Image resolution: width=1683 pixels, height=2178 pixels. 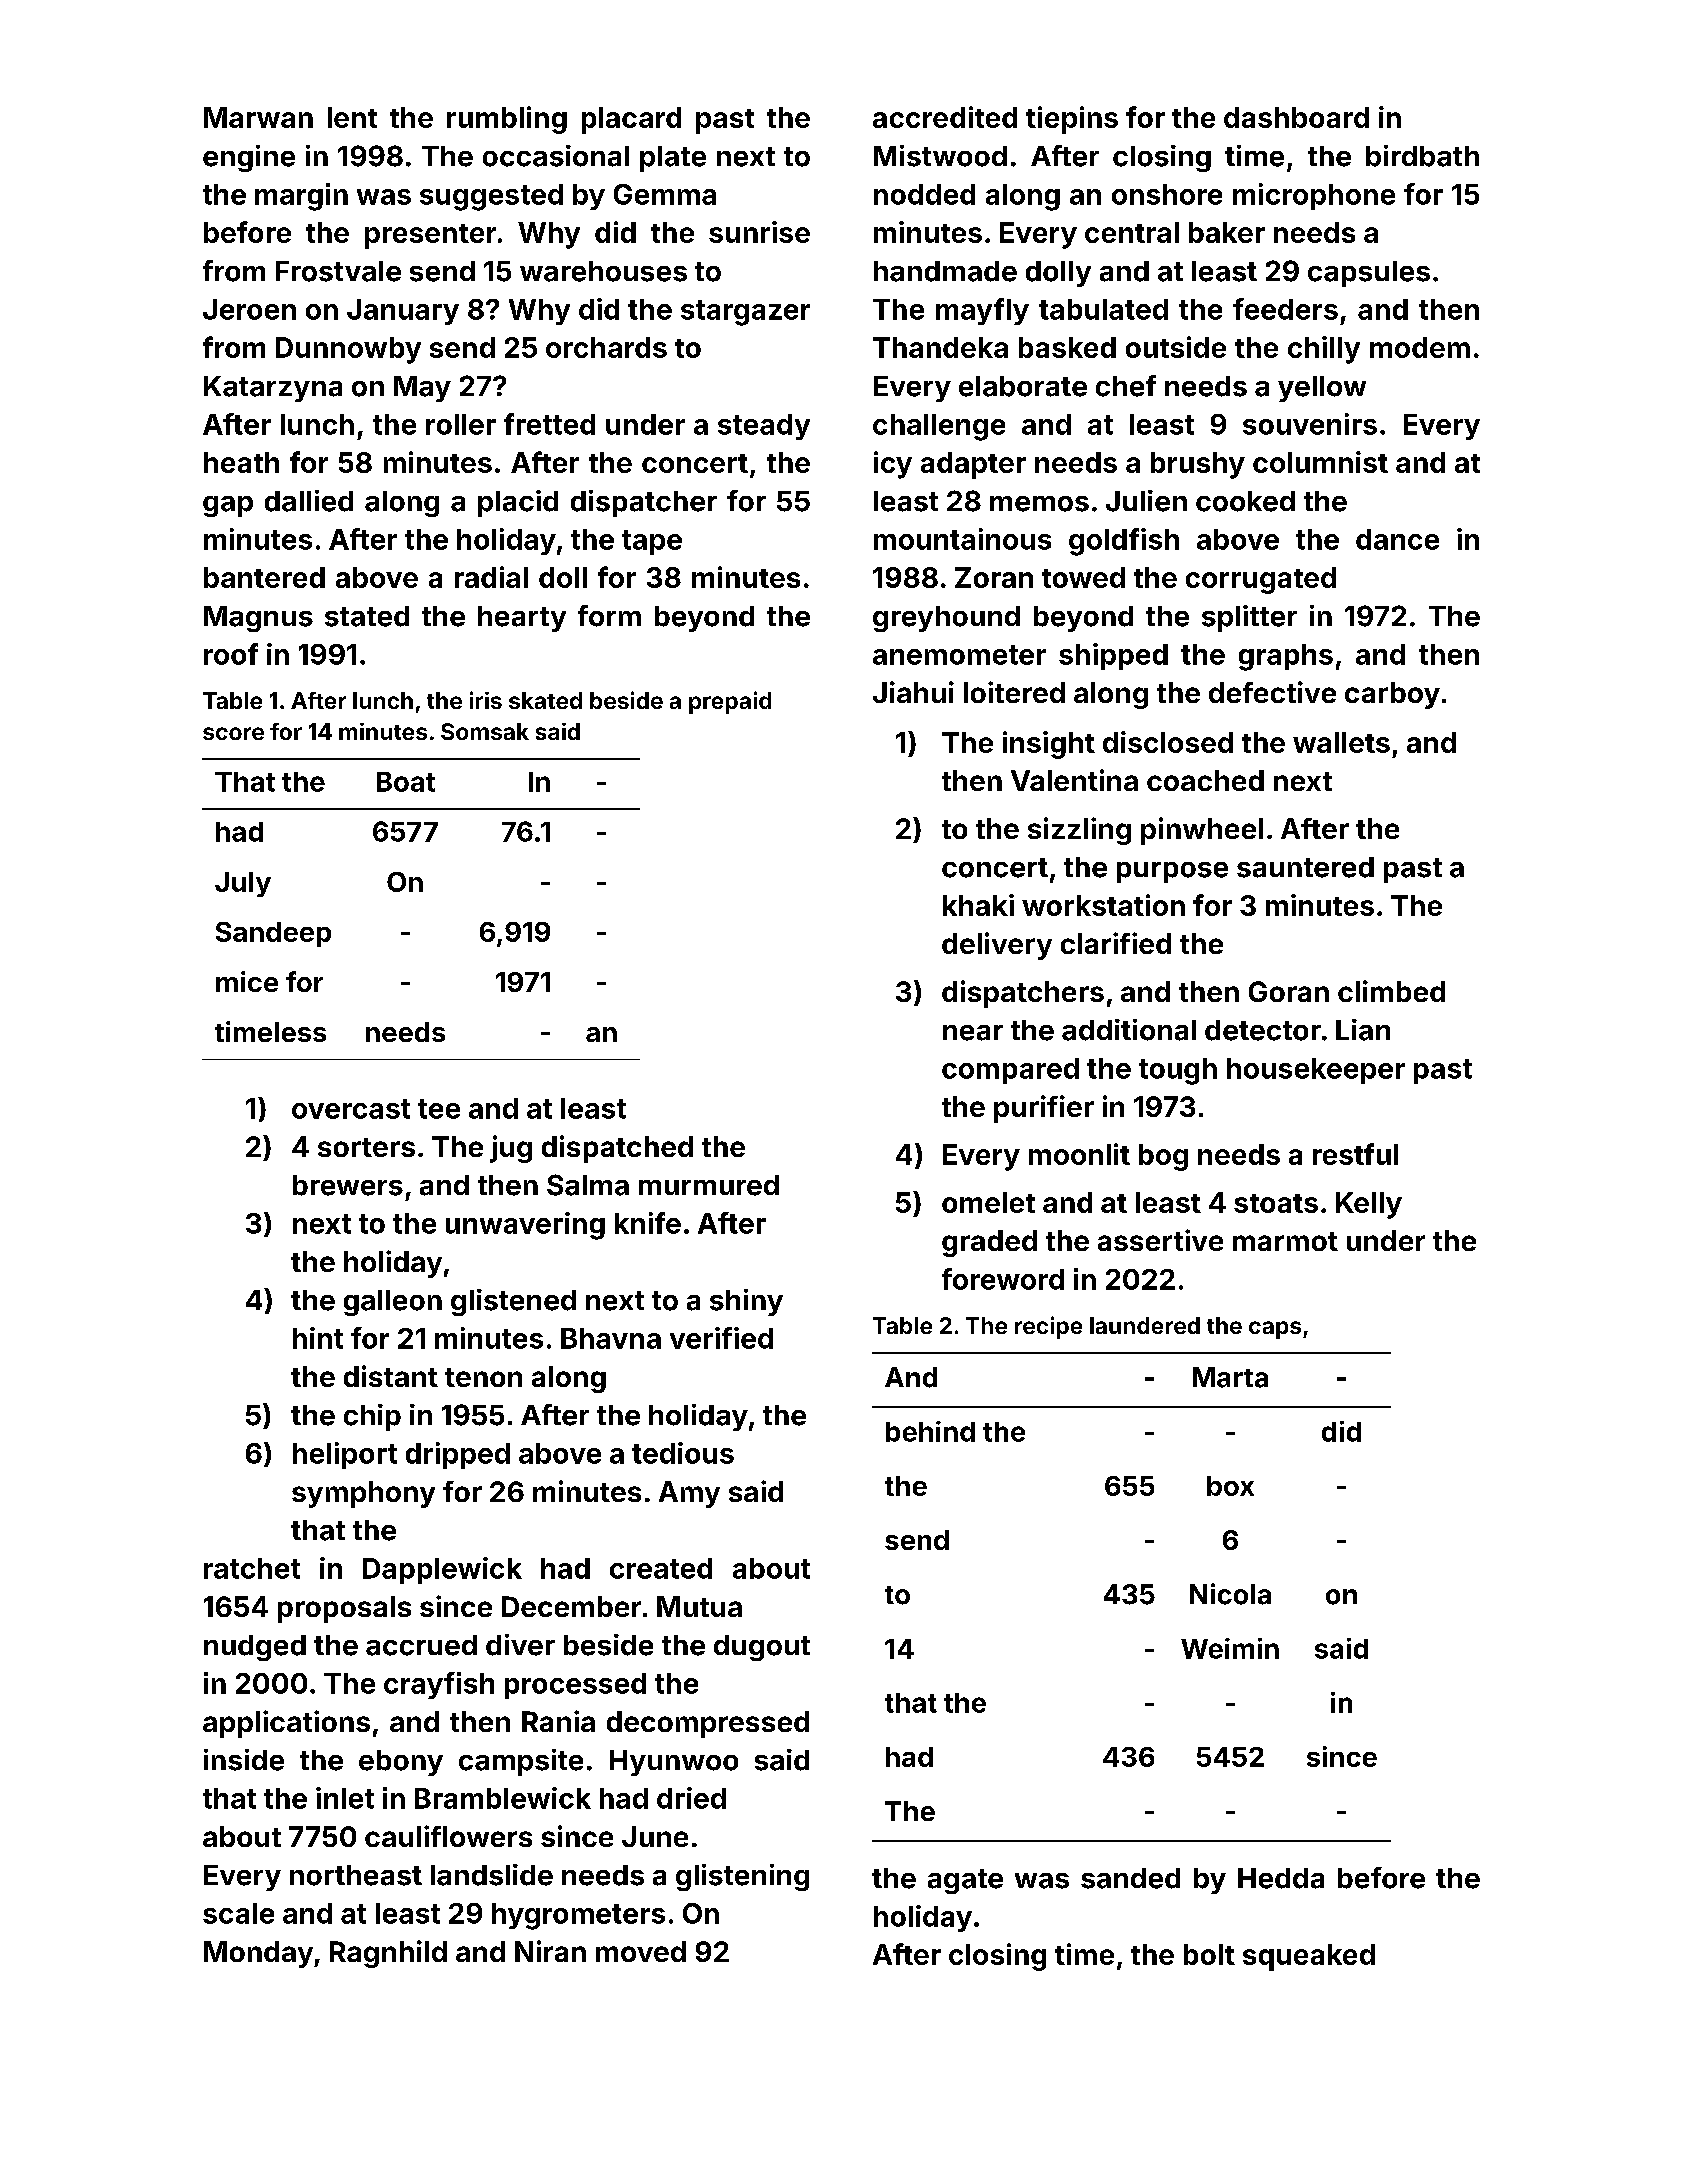 What do you see at coordinates (708, 1724) in the page?
I see `decompressed` at bounding box center [708, 1724].
